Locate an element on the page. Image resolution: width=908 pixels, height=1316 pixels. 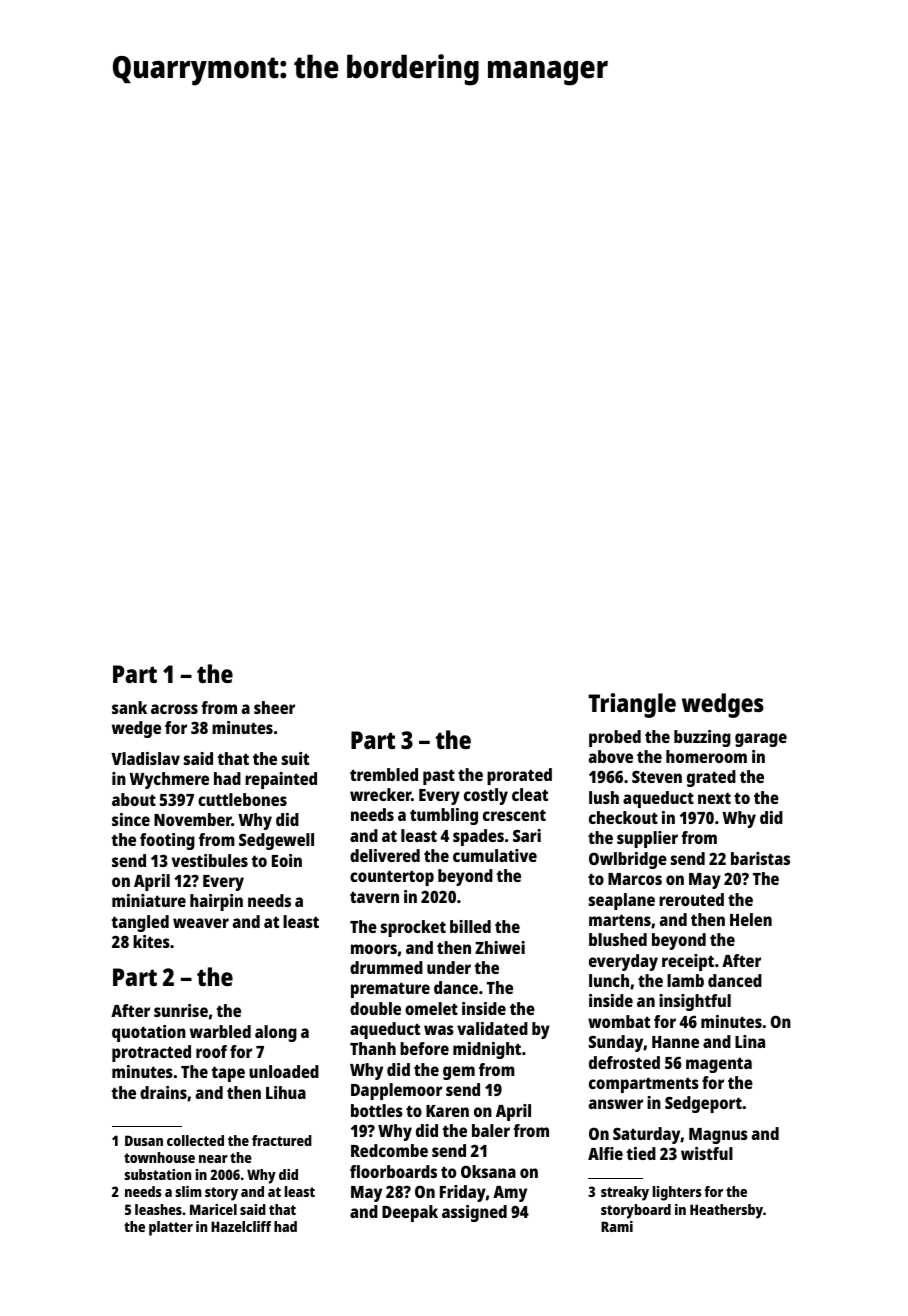
Deepak is located at coordinates (410, 1213).
